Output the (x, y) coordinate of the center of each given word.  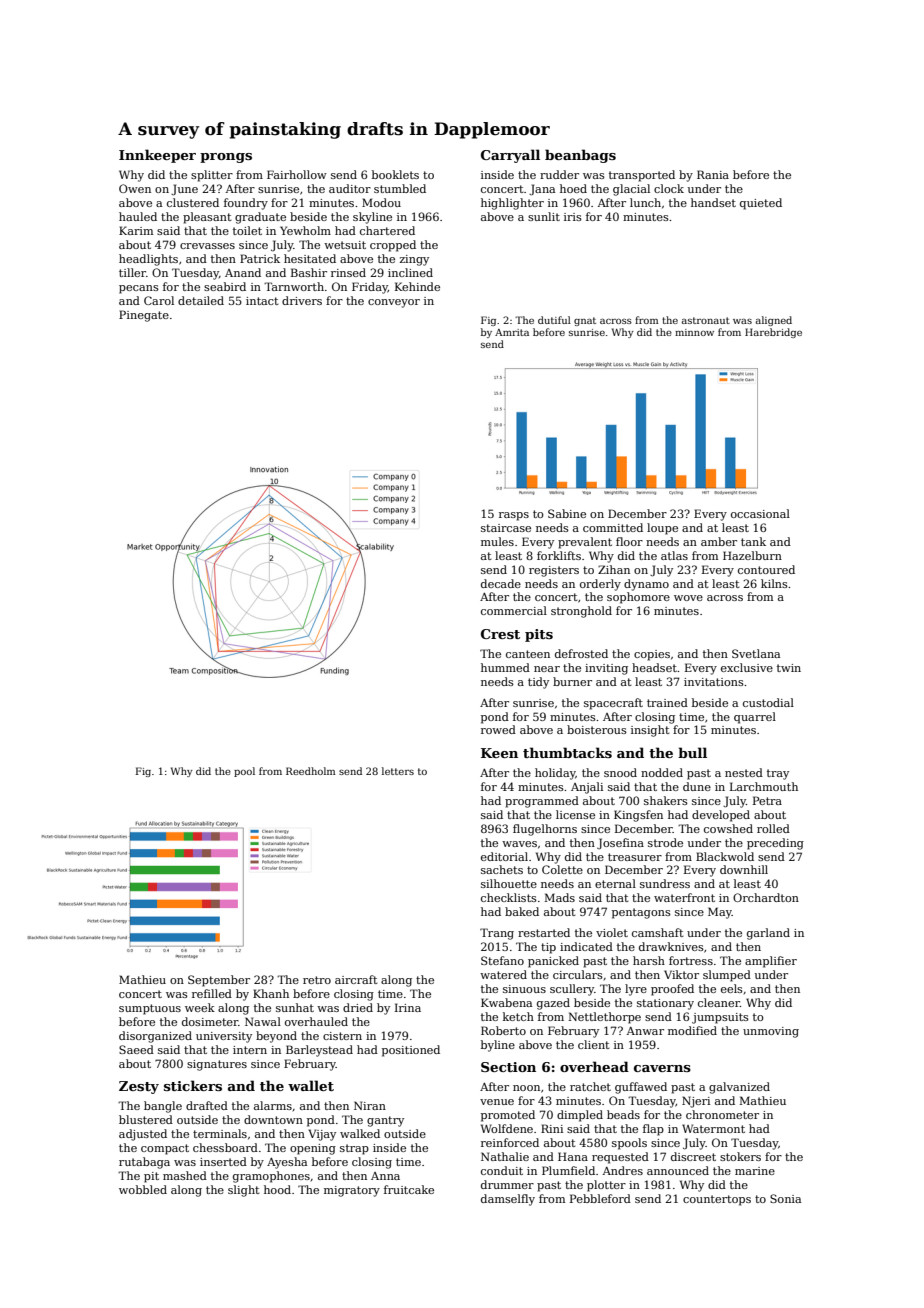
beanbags (580, 156)
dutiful (554, 320)
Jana (542, 190)
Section (508, 1067)
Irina (408, 1007)
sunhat (295, 1007)
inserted (223, 1161)
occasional (760, 513)
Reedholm (311, 771)
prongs (226, 158)
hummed (505, 667)
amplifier (771, 962)
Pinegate (144, 316)
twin (789, 668)
